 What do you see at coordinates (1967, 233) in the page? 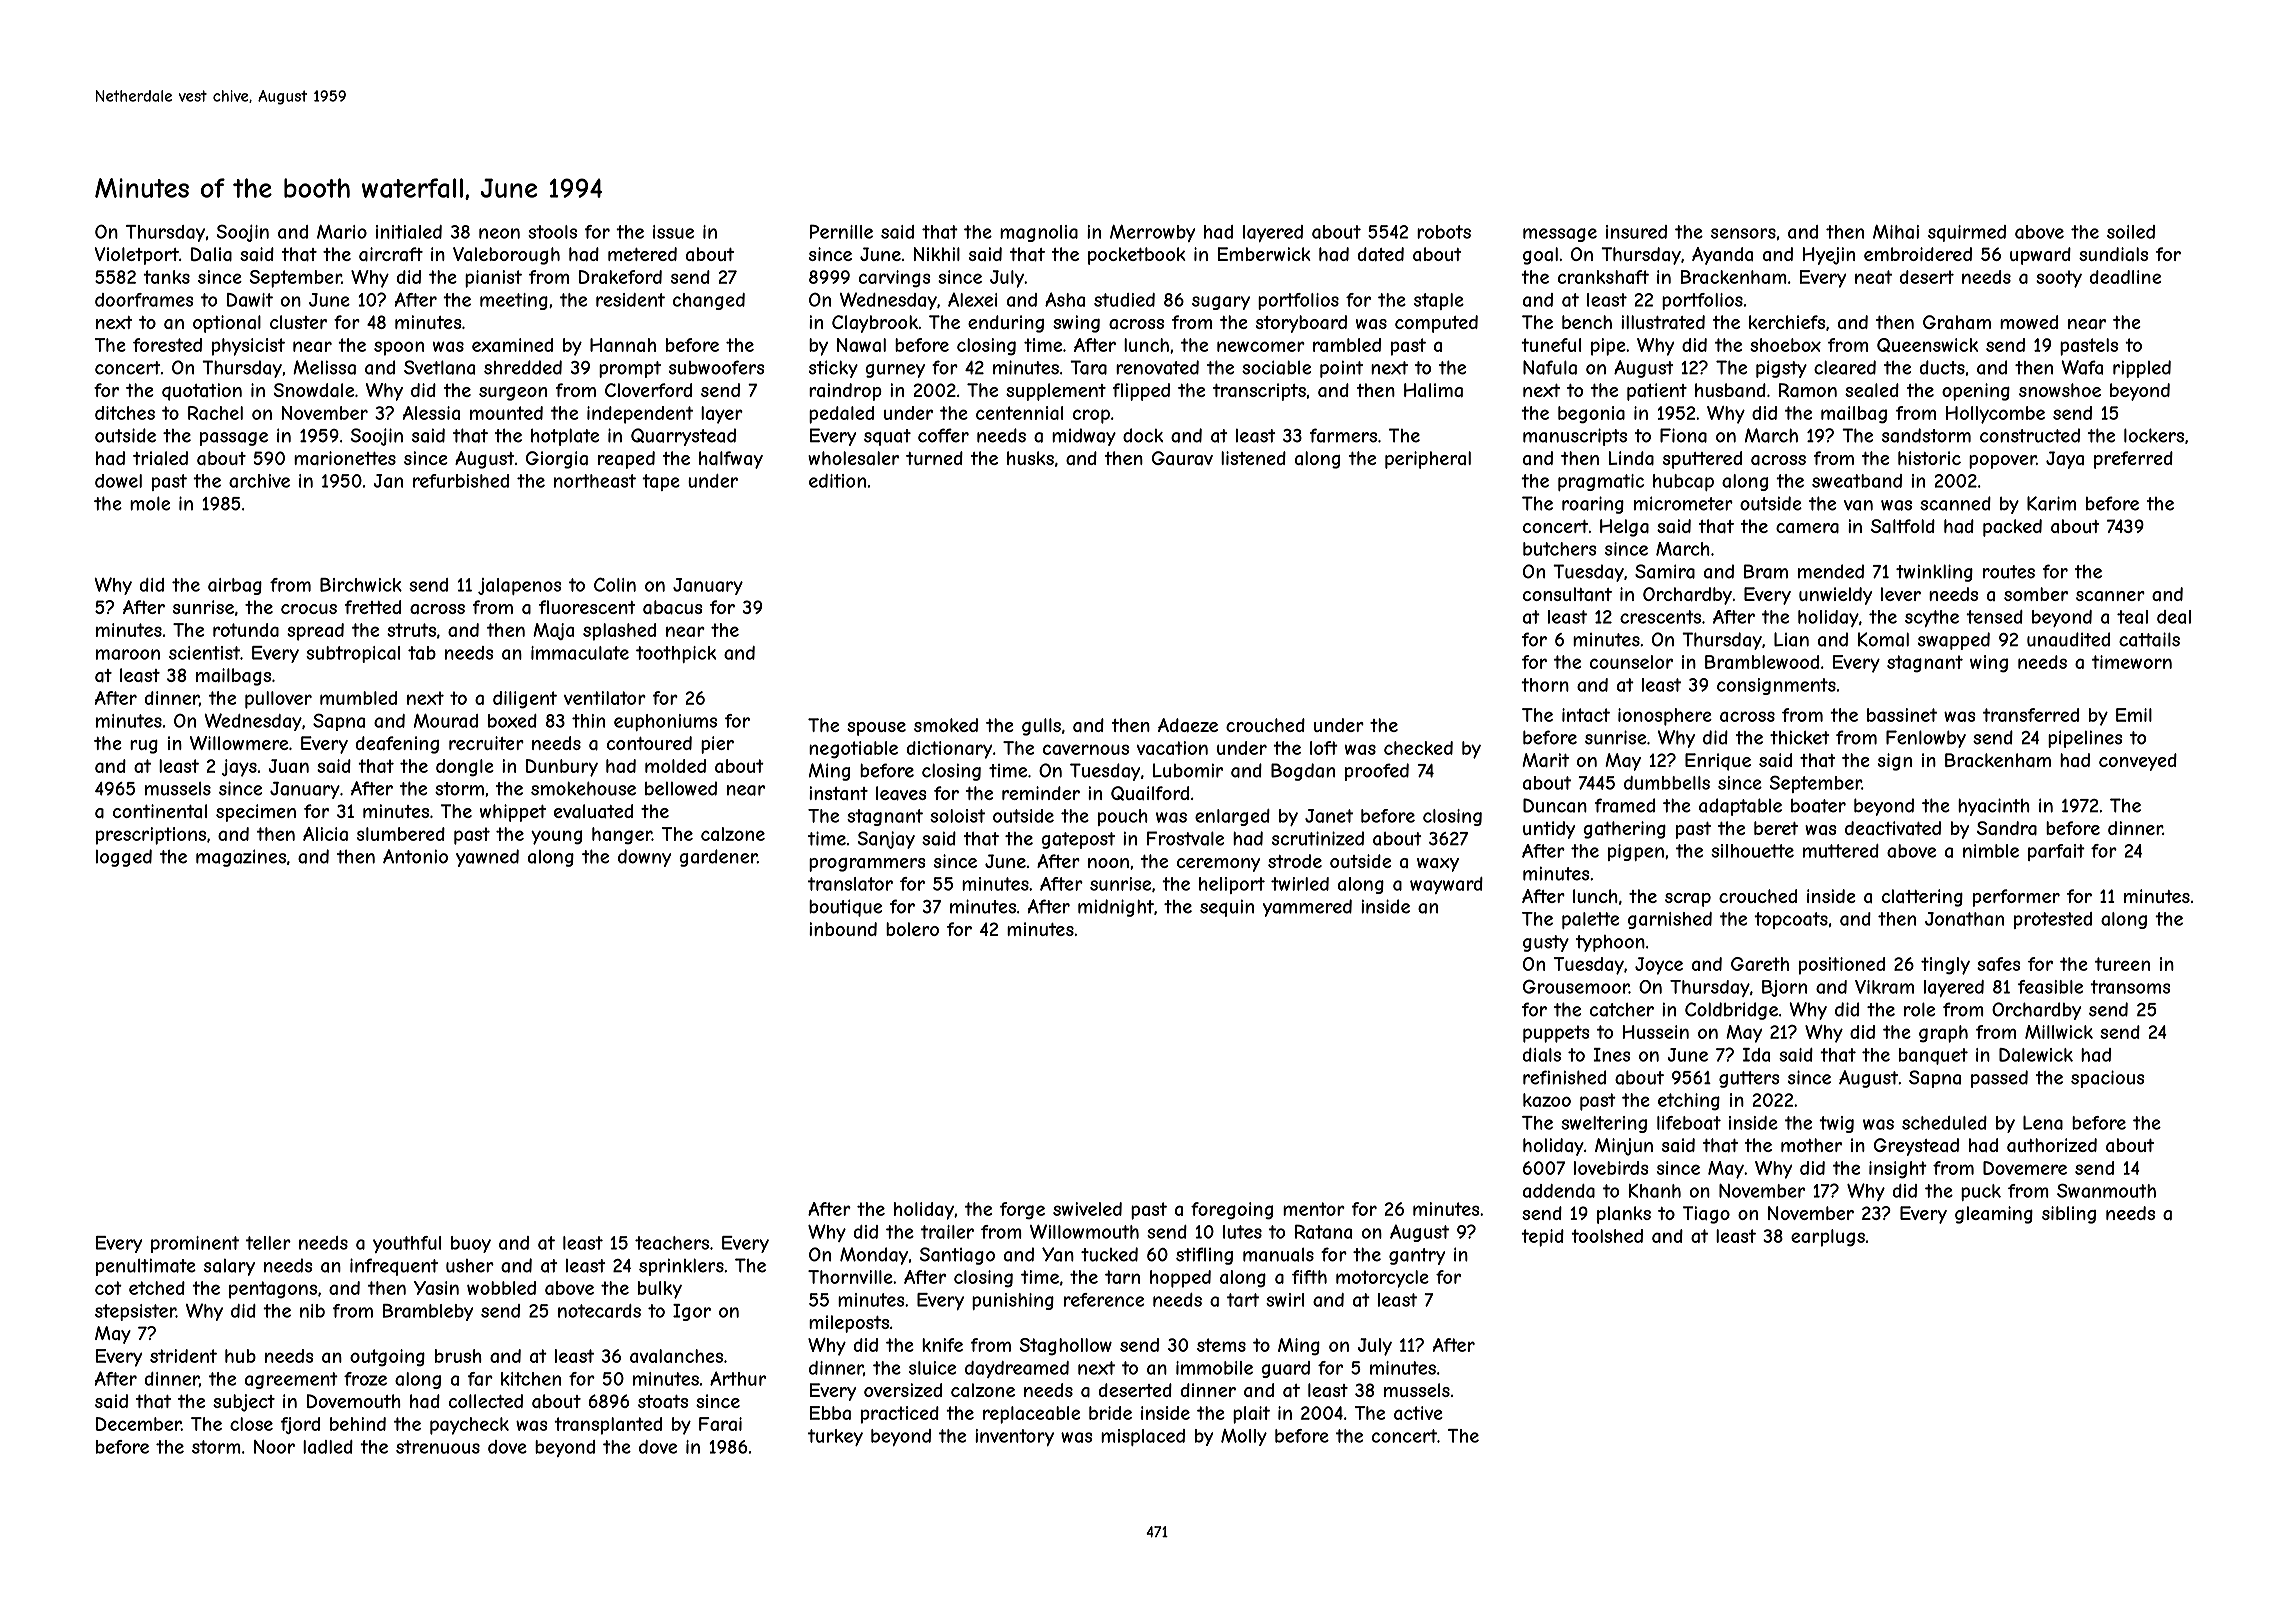
I see `squirmed` at bounding box center [1967, 233].
